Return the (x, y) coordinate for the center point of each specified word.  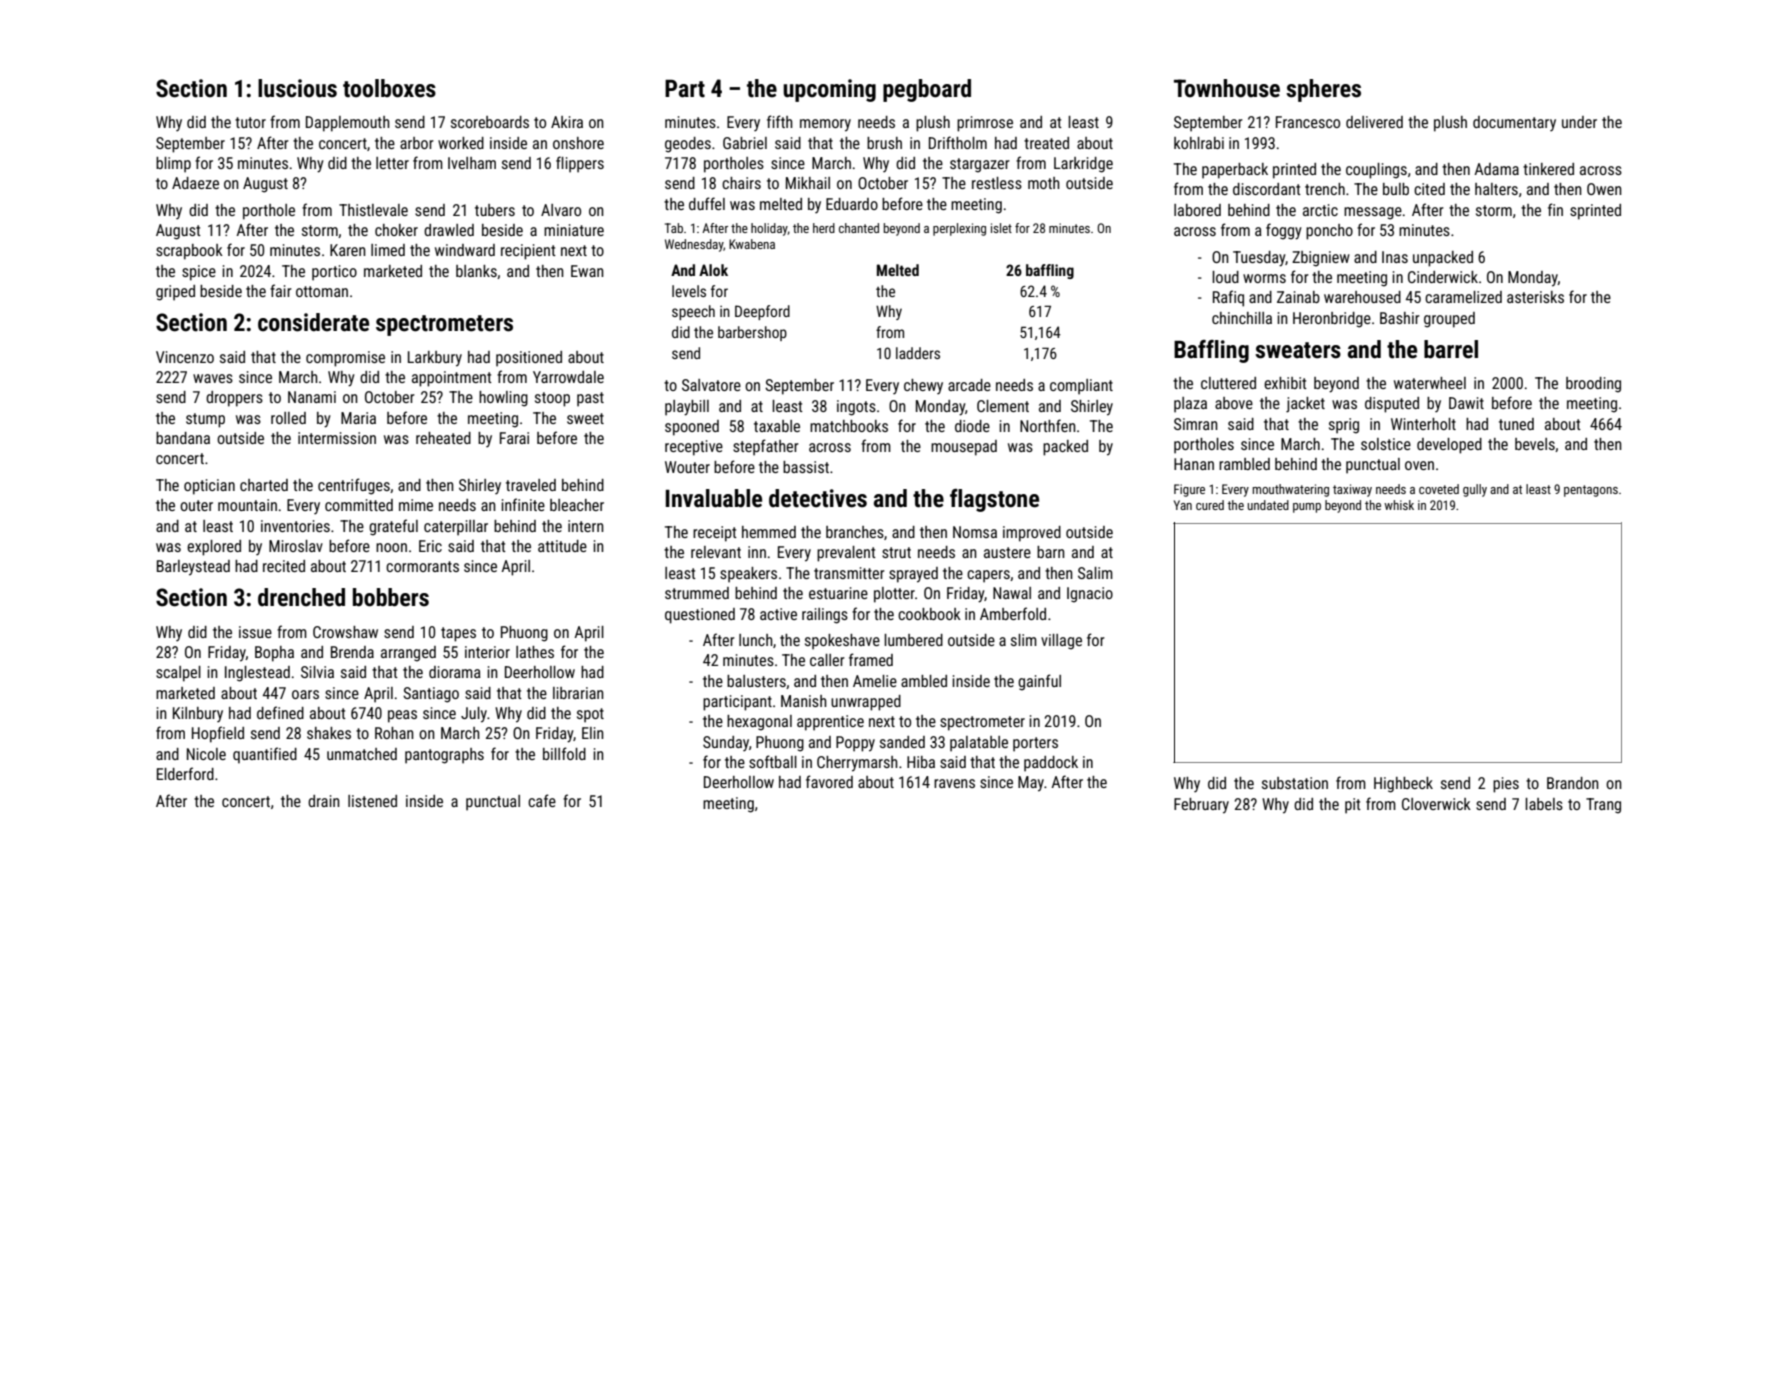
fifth (780, 121)
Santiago (431, 695)
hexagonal (759, 723)
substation (1295, 783)
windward (465, 250)
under (1579, 122)
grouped (1449, 320)
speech (693, 312)
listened (372, 801)
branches (855, 532)
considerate (313, 322)
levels (689, 291)
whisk (1399, 505)
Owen (1604, 189)
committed (359, 505)
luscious (297, 88)
